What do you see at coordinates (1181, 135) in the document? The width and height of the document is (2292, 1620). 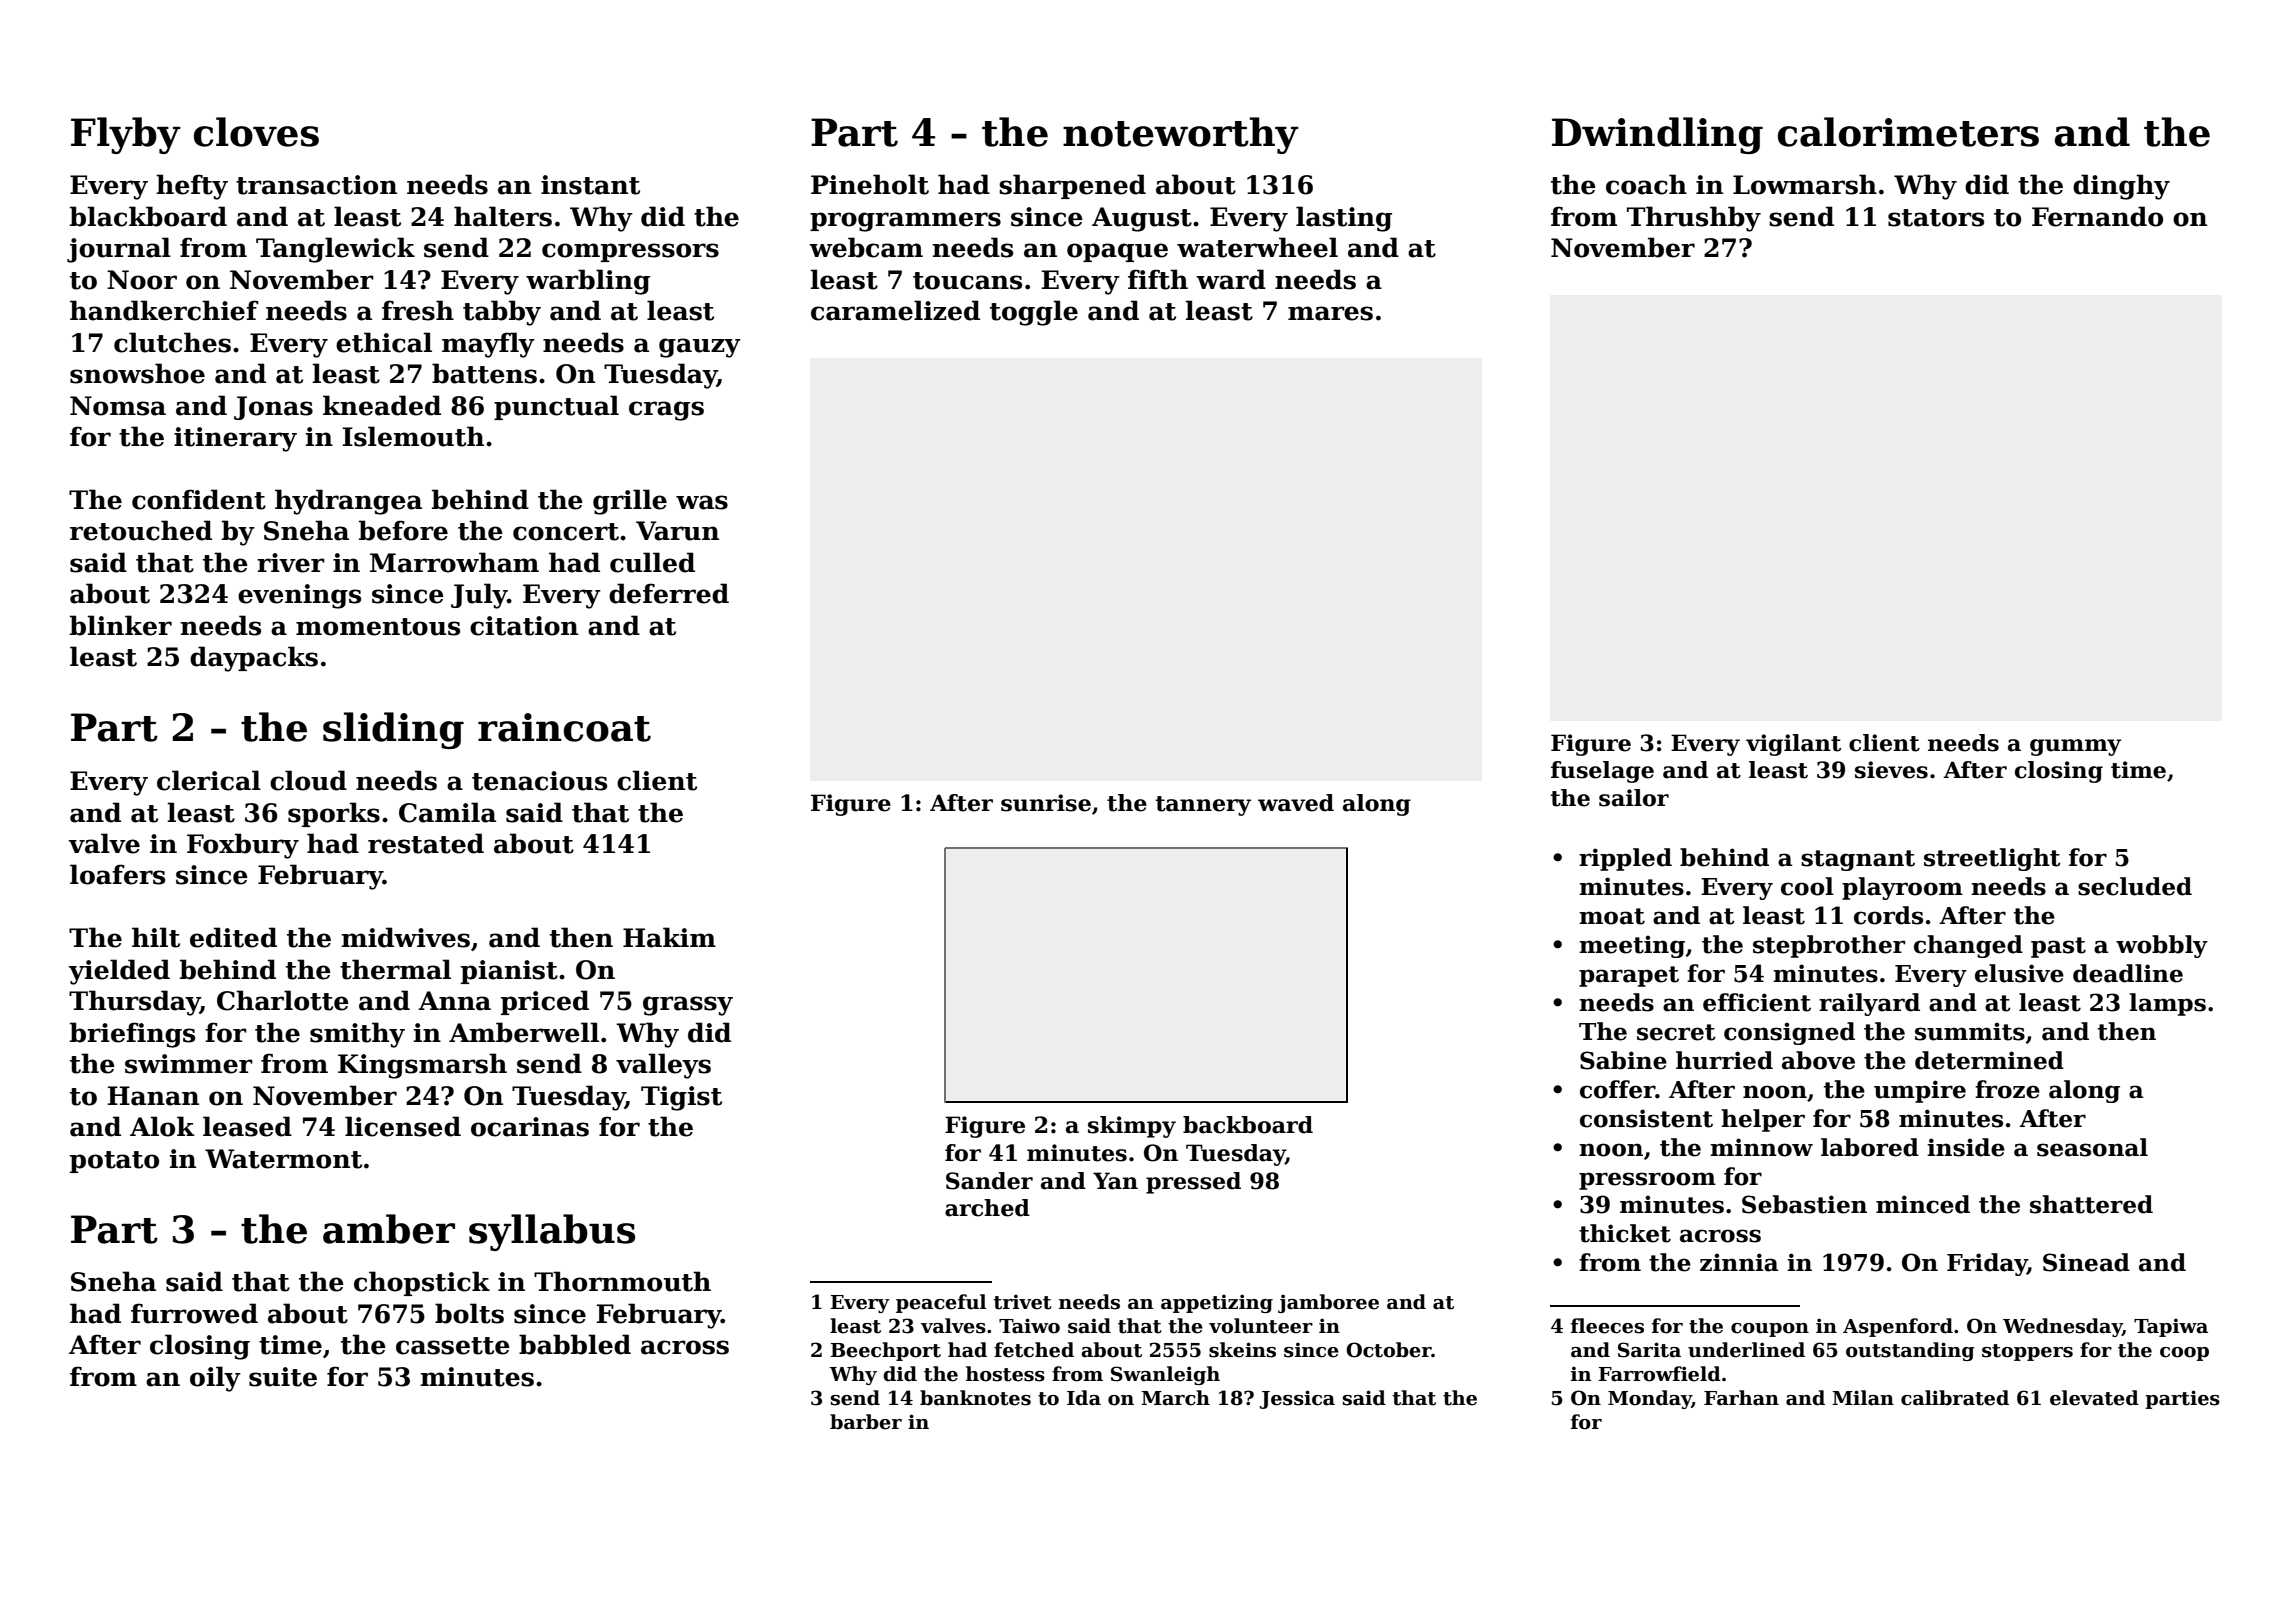 I see `noteworthy` at bounding box center [1181, 135].
